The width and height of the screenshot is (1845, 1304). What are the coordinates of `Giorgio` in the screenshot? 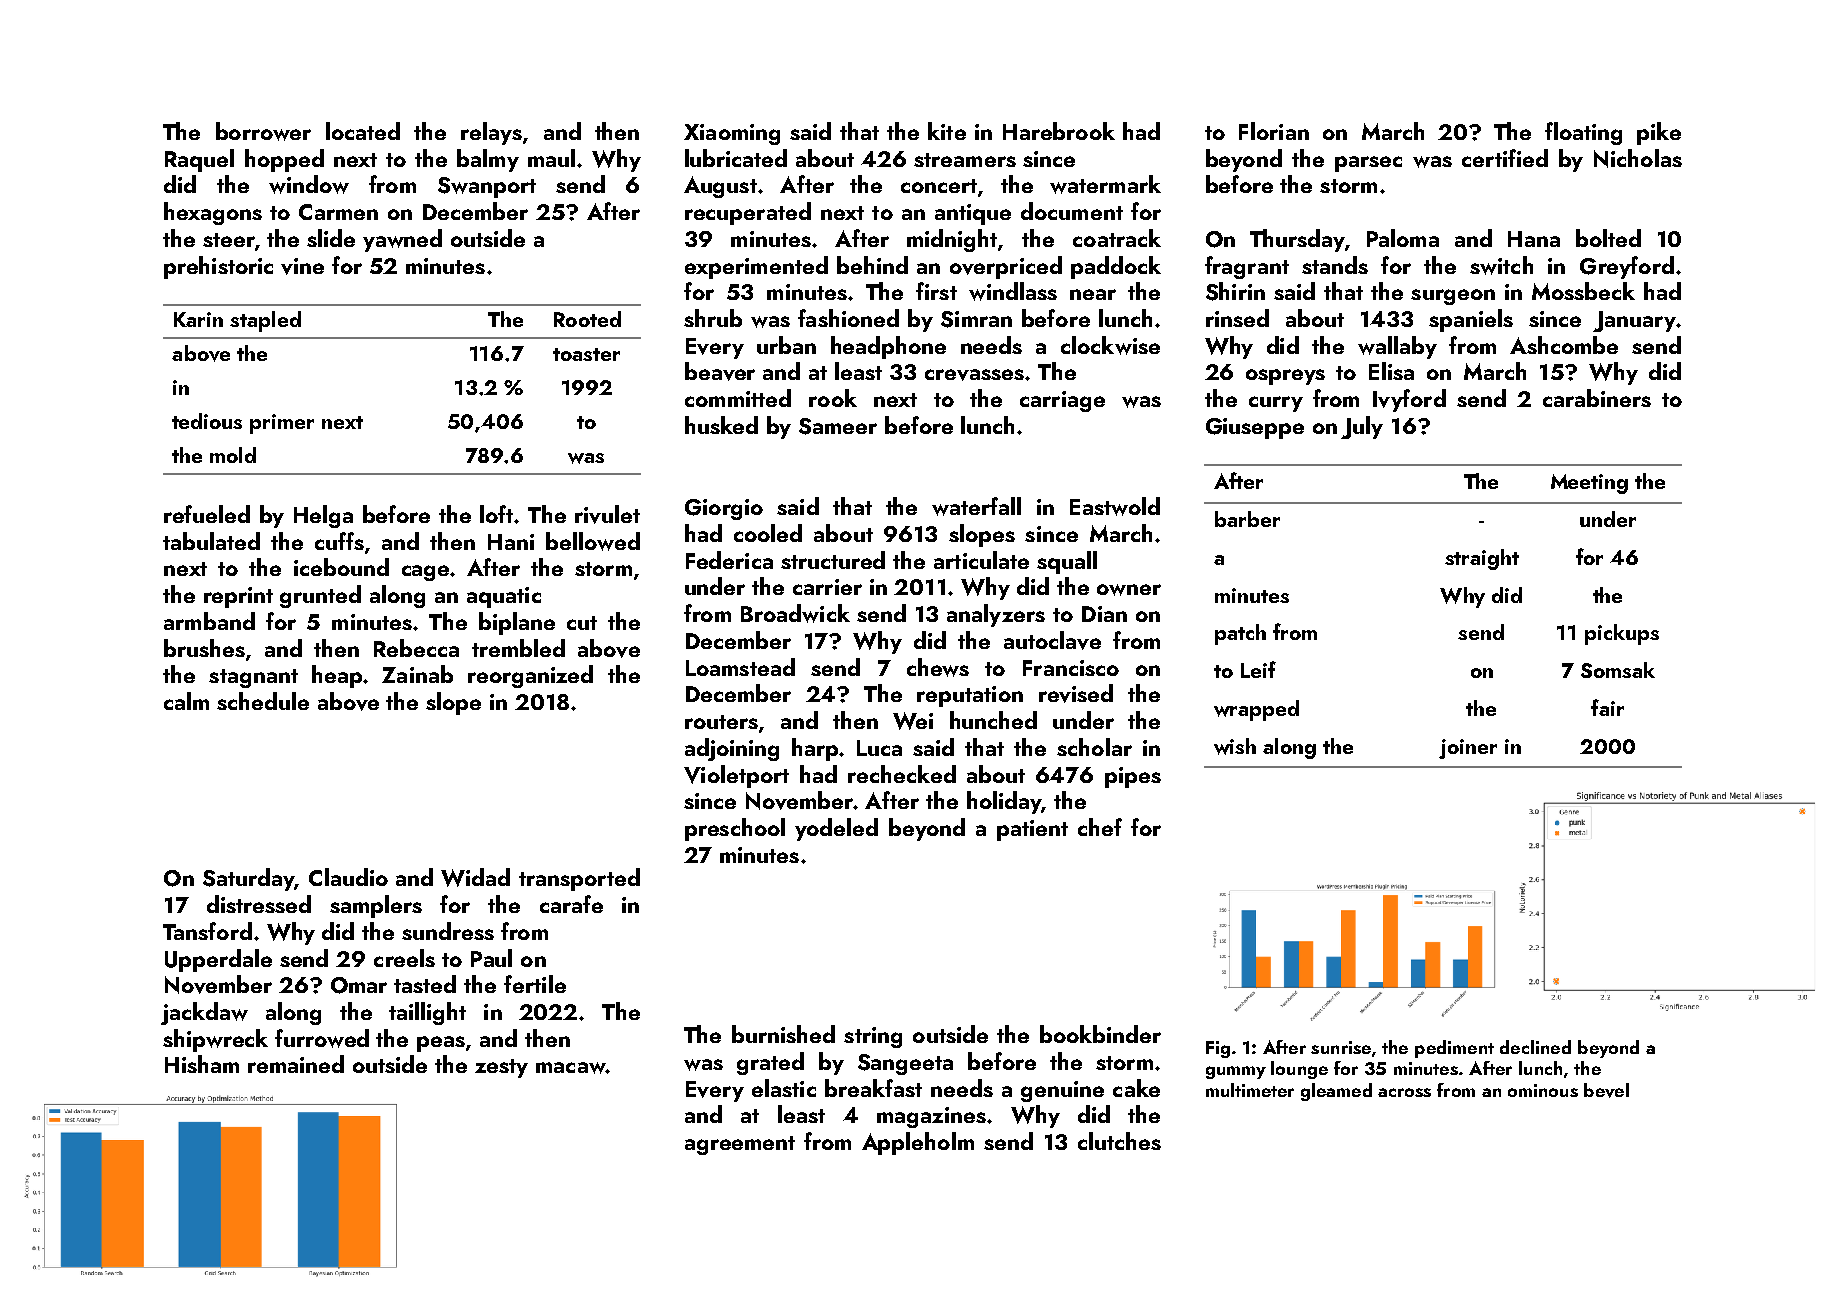 It's located at (724, 509).
